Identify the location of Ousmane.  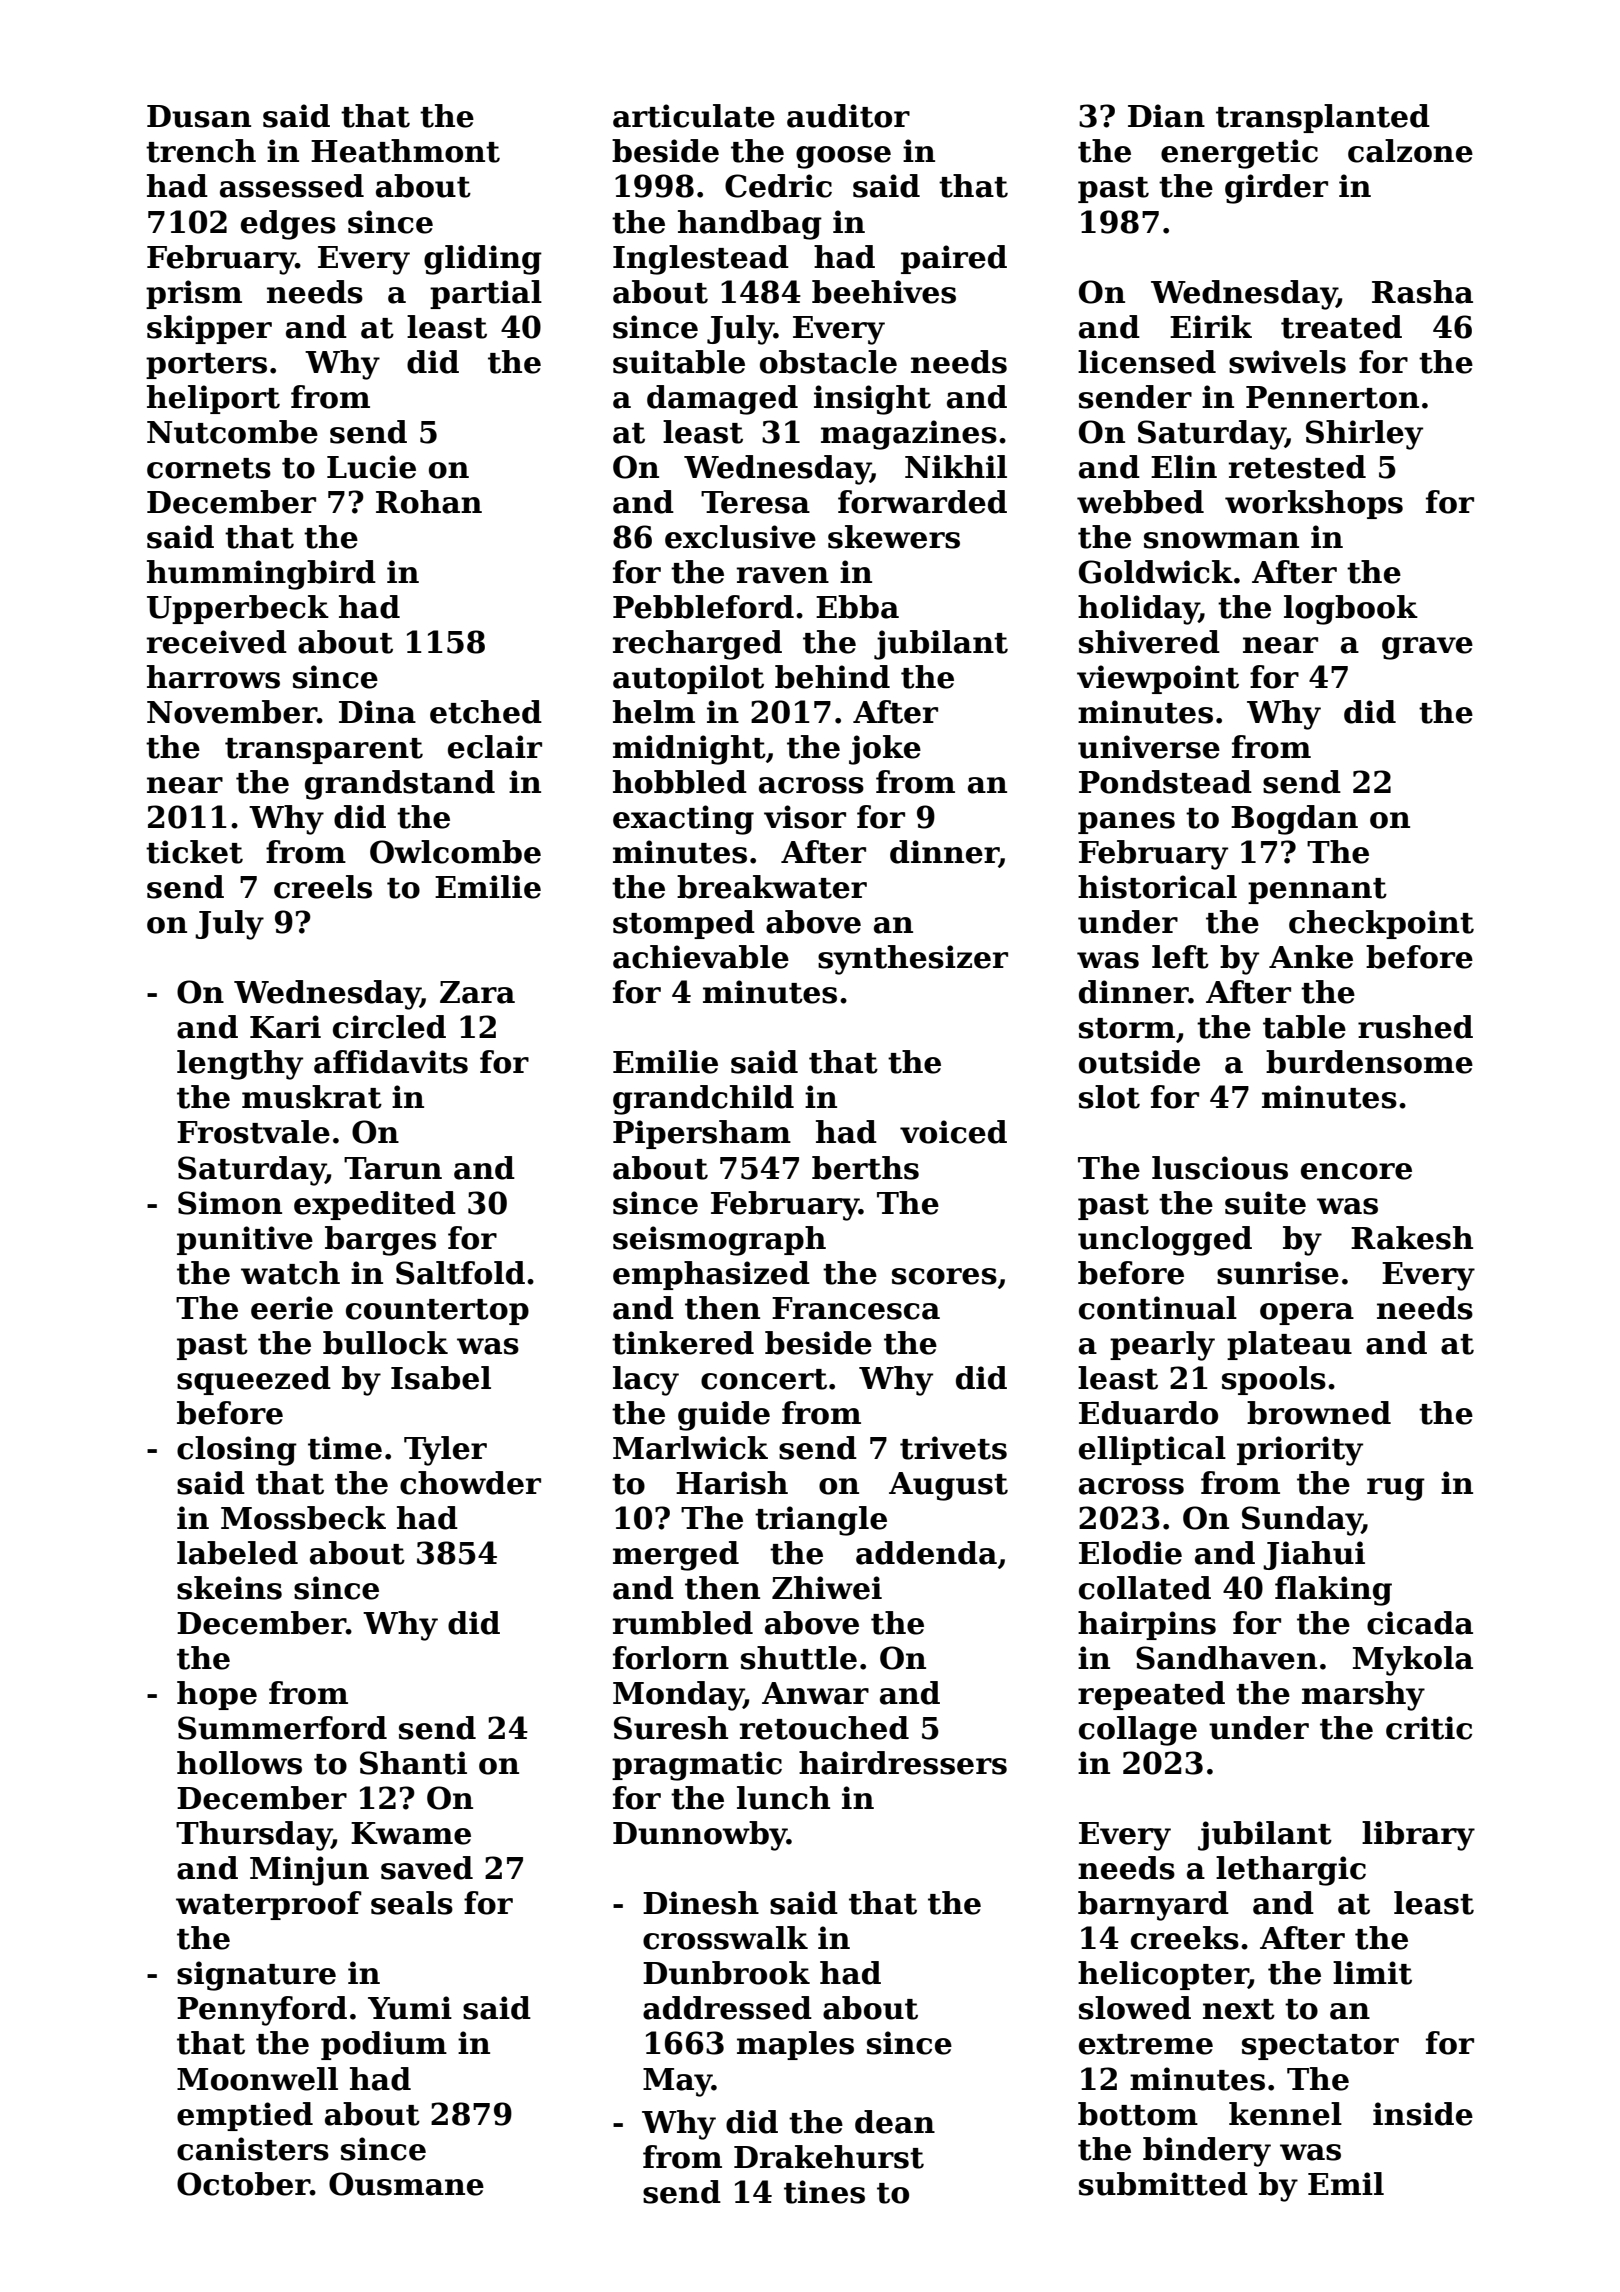
(406, 2184).
